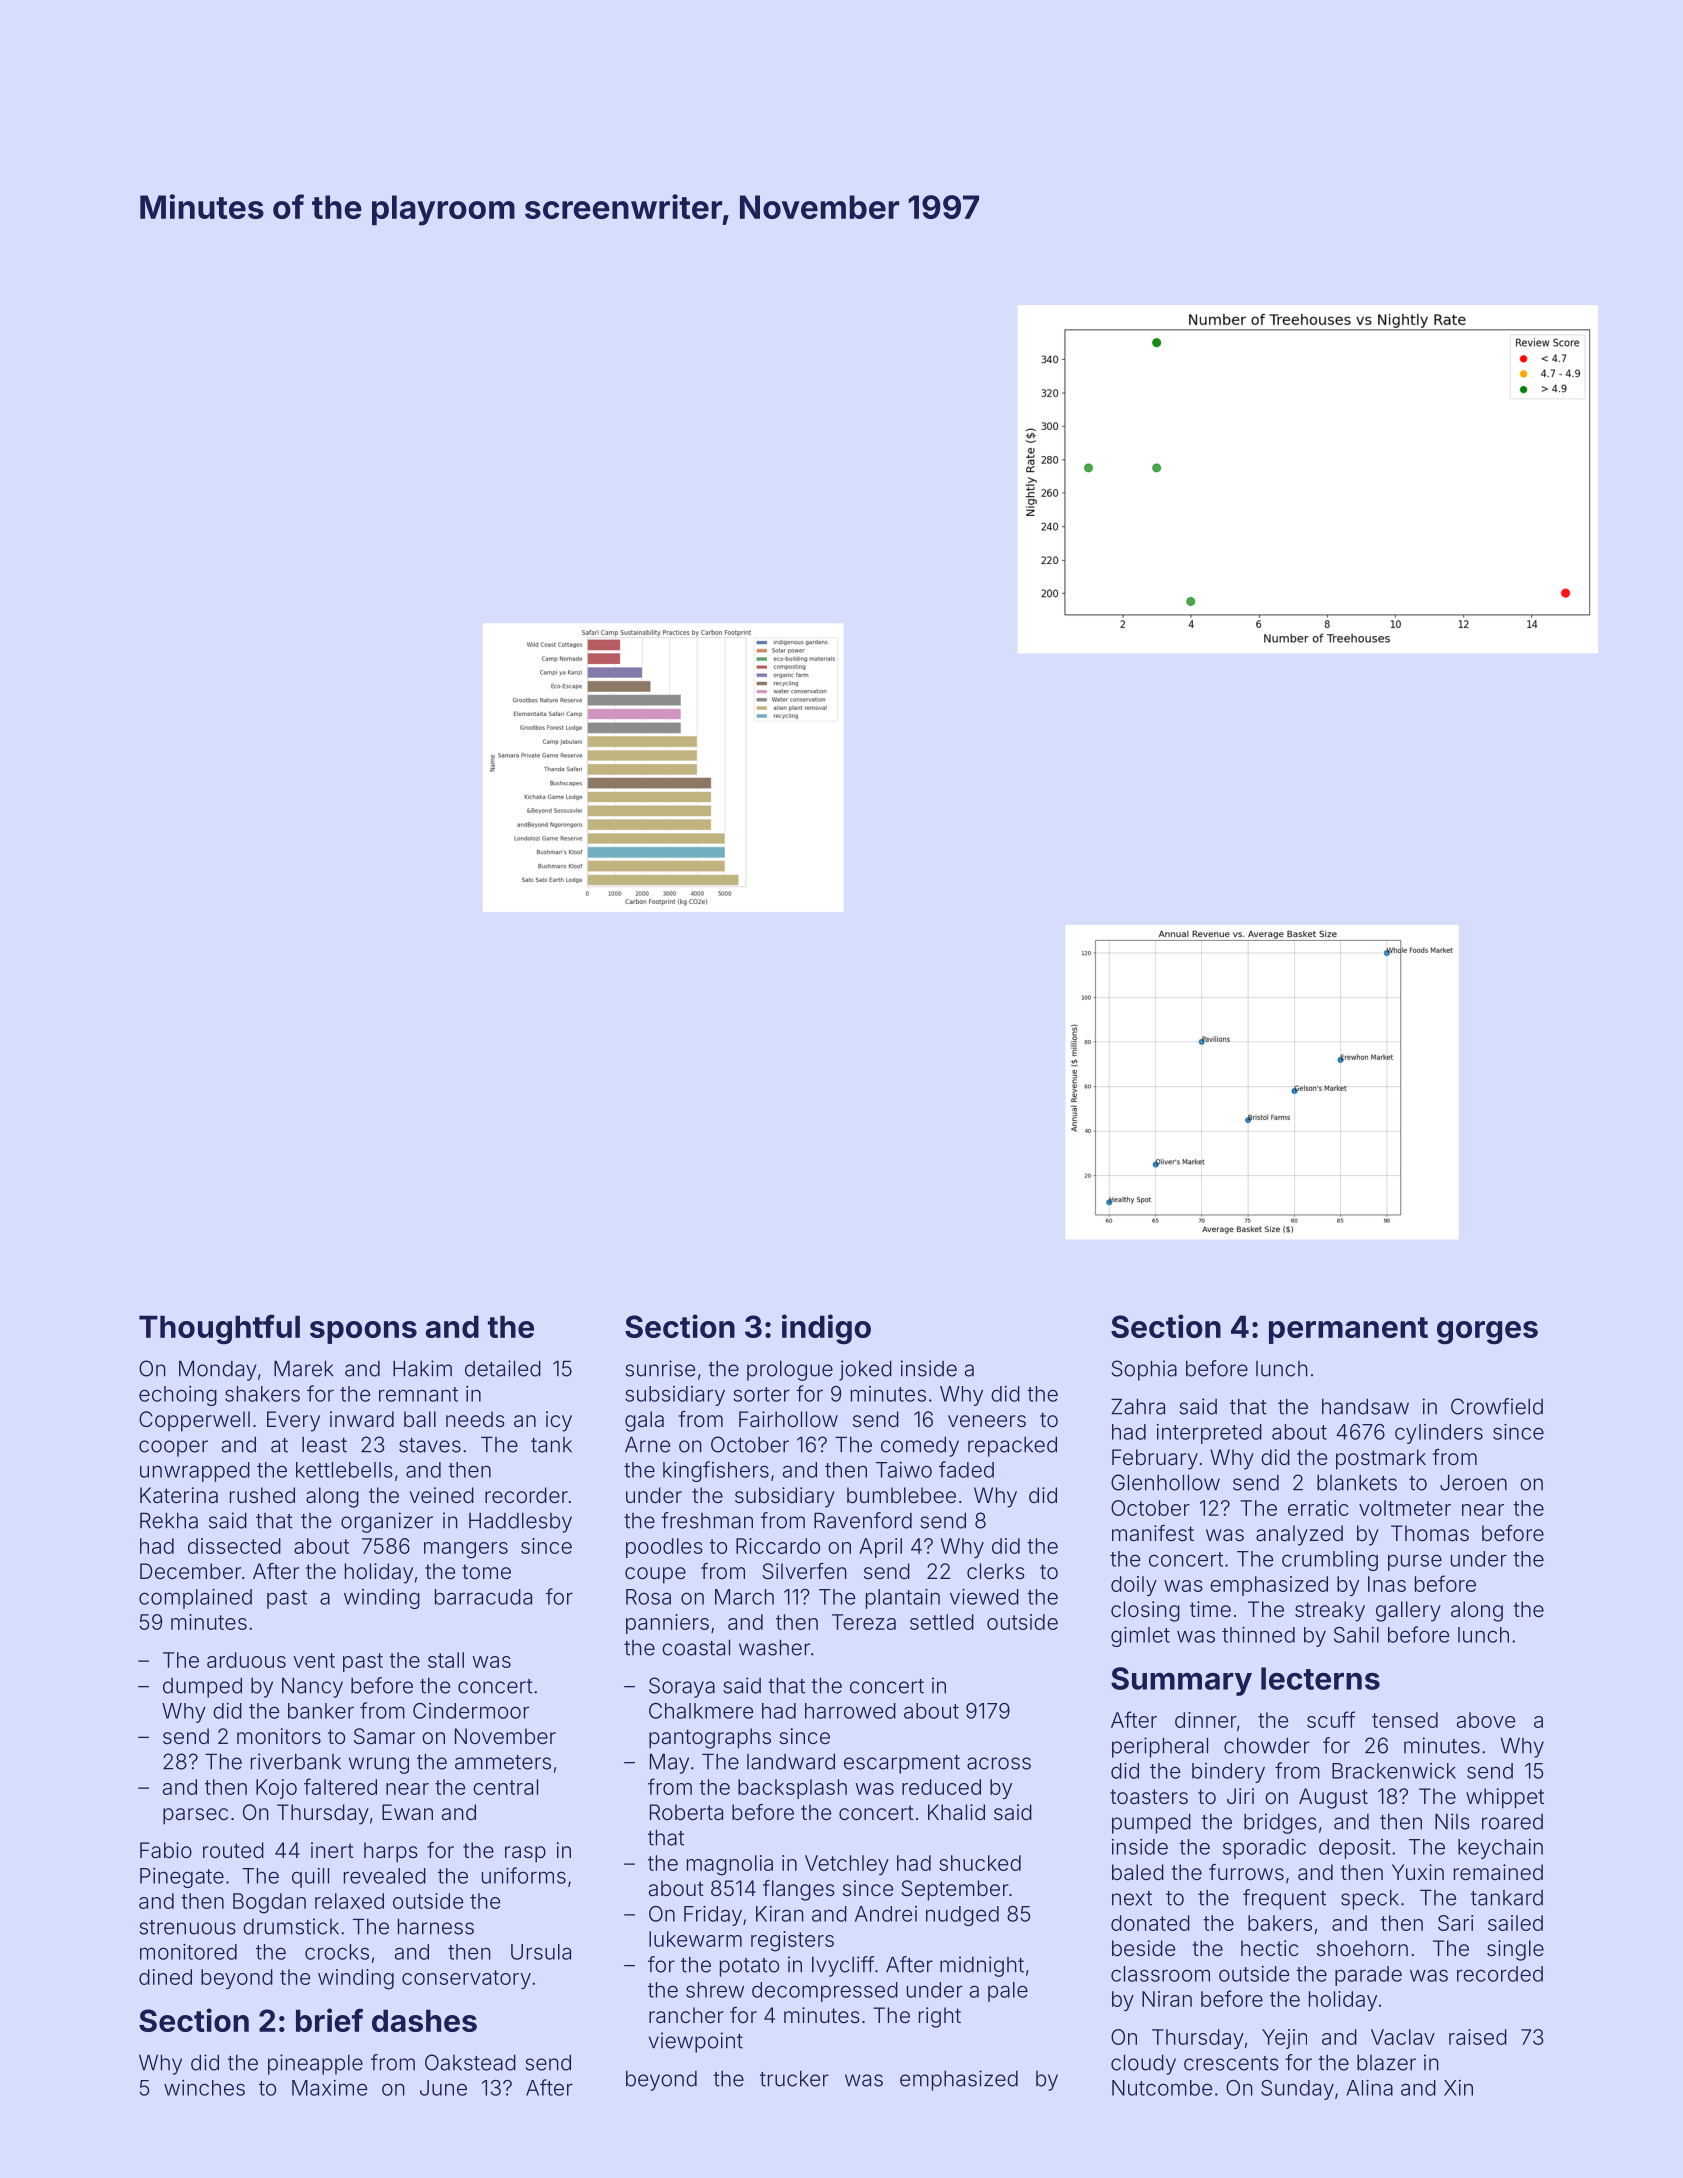 Image resolution: width=1683 pixels, height=2178 pixels. I want to click on bindery, so click(1228, 1773).
